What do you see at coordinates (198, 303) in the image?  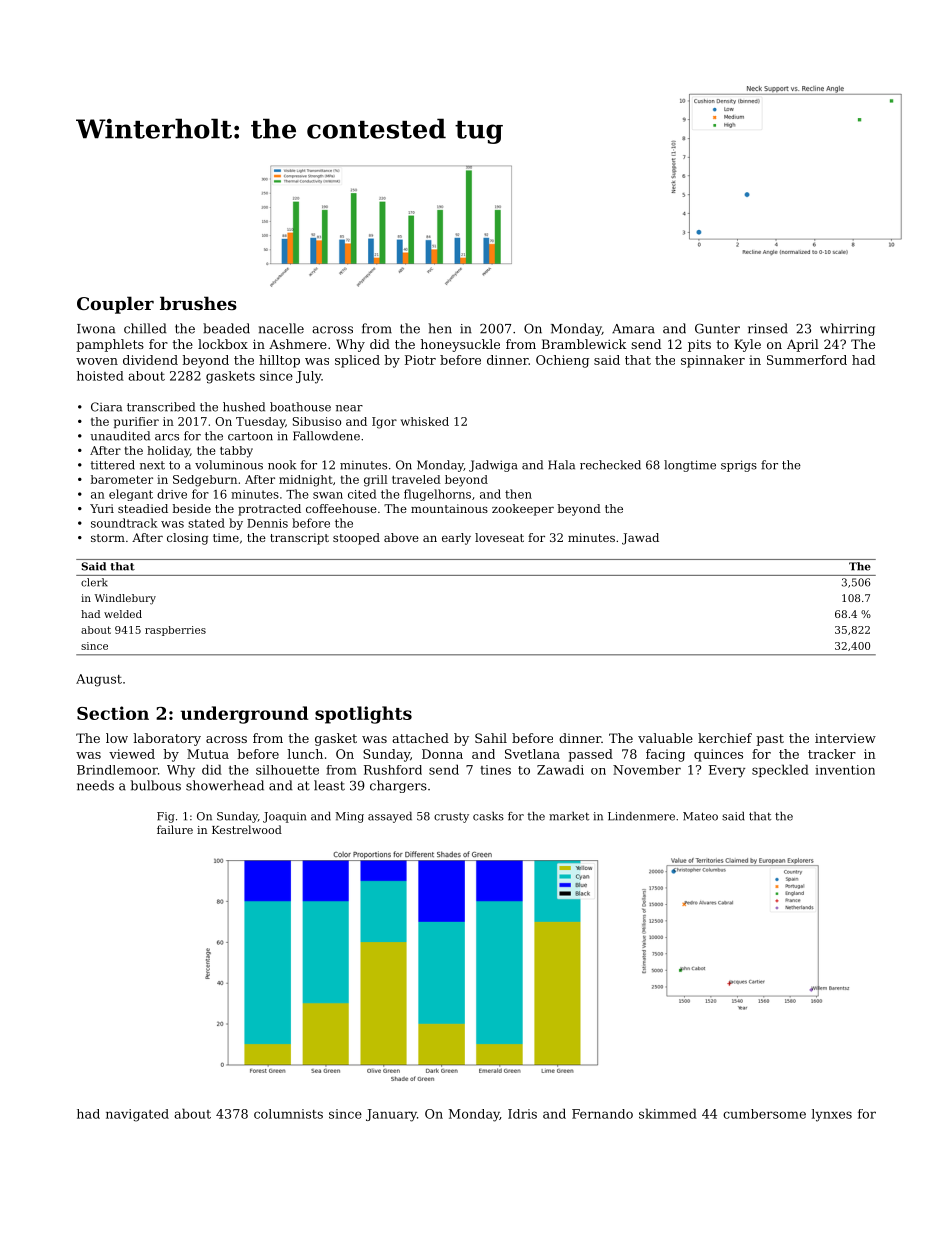 I see `brushes` at bounding box center [198, 303].
